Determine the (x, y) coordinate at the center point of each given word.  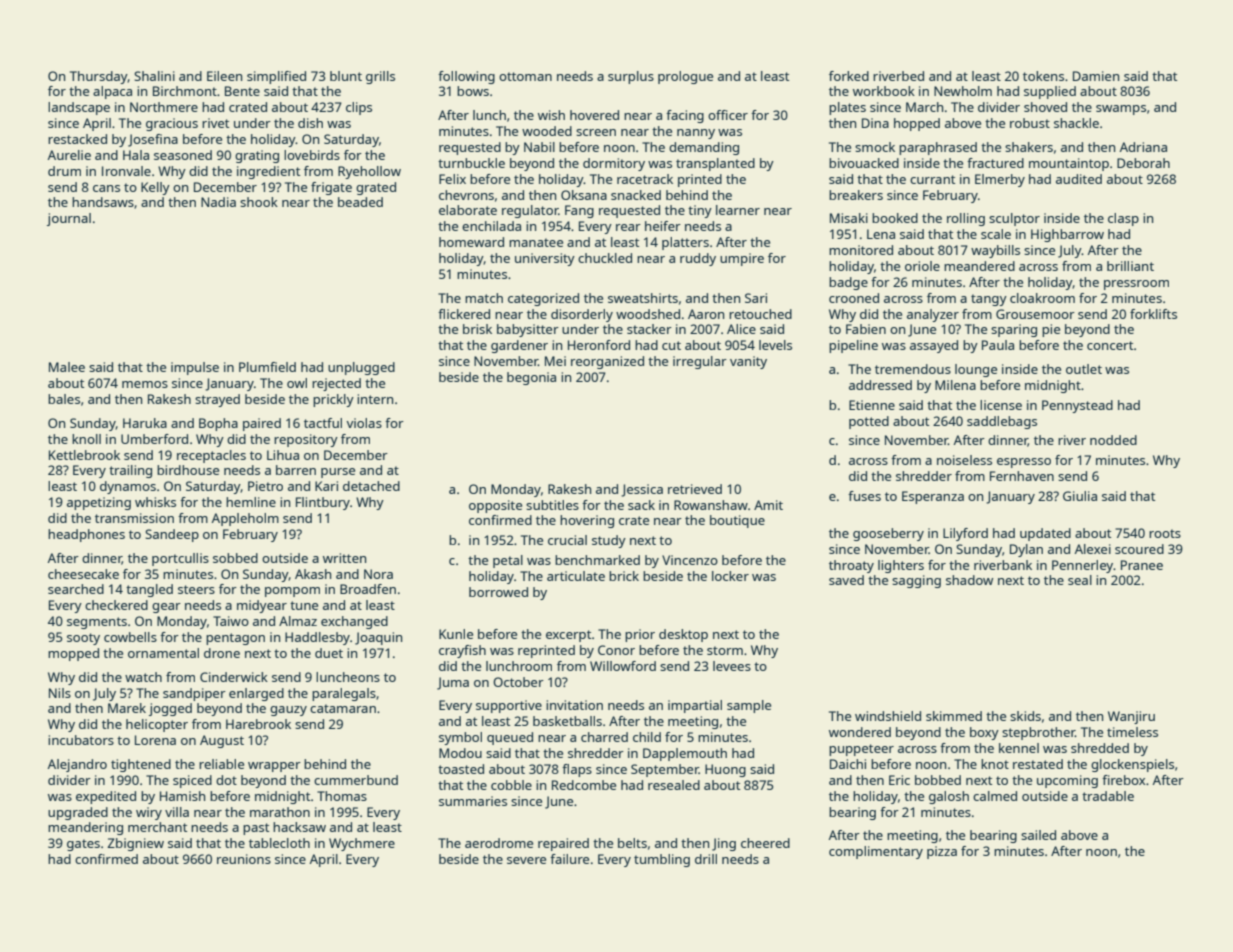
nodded (1113, 440)
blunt (346, 76)
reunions (244, 859)
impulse (195, 368)
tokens (1043, 76)
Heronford (599, 345)
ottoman (525, 76)
